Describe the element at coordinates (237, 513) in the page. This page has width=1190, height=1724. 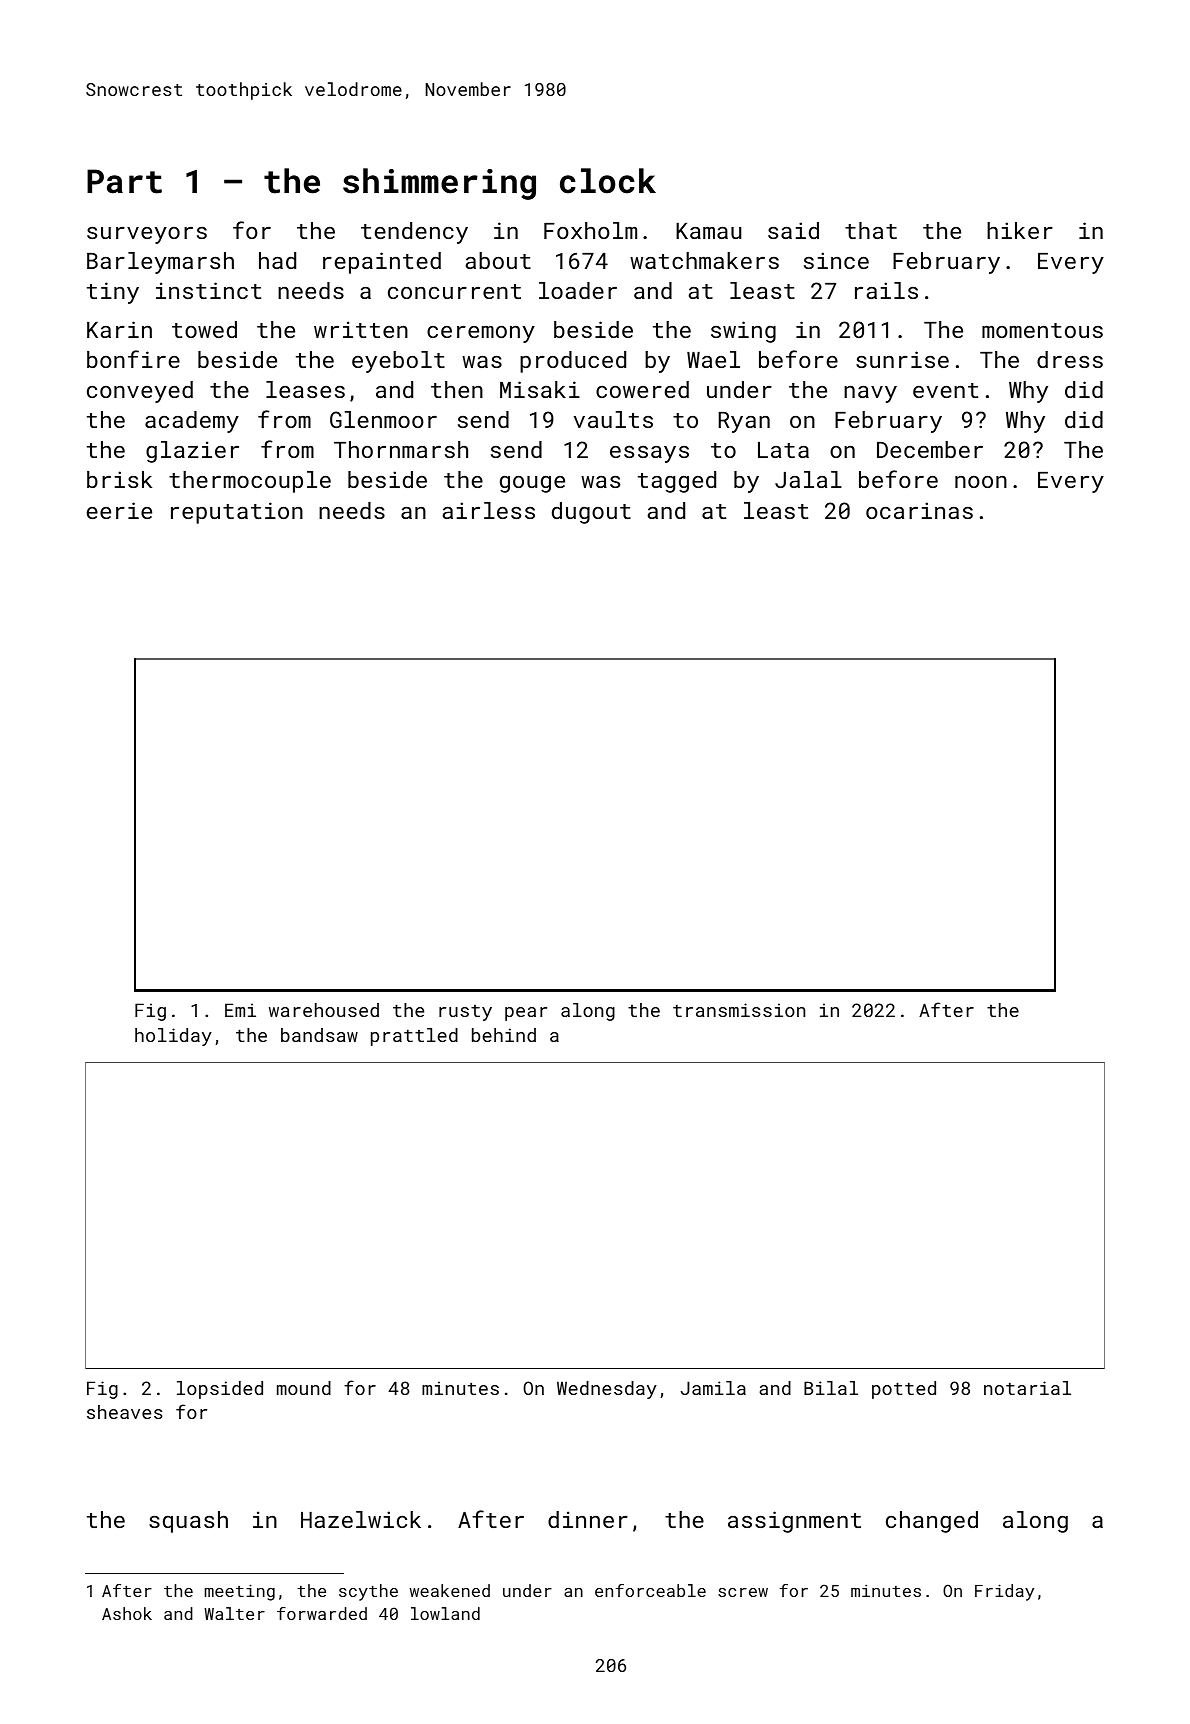
I see `reputation` at that location.
